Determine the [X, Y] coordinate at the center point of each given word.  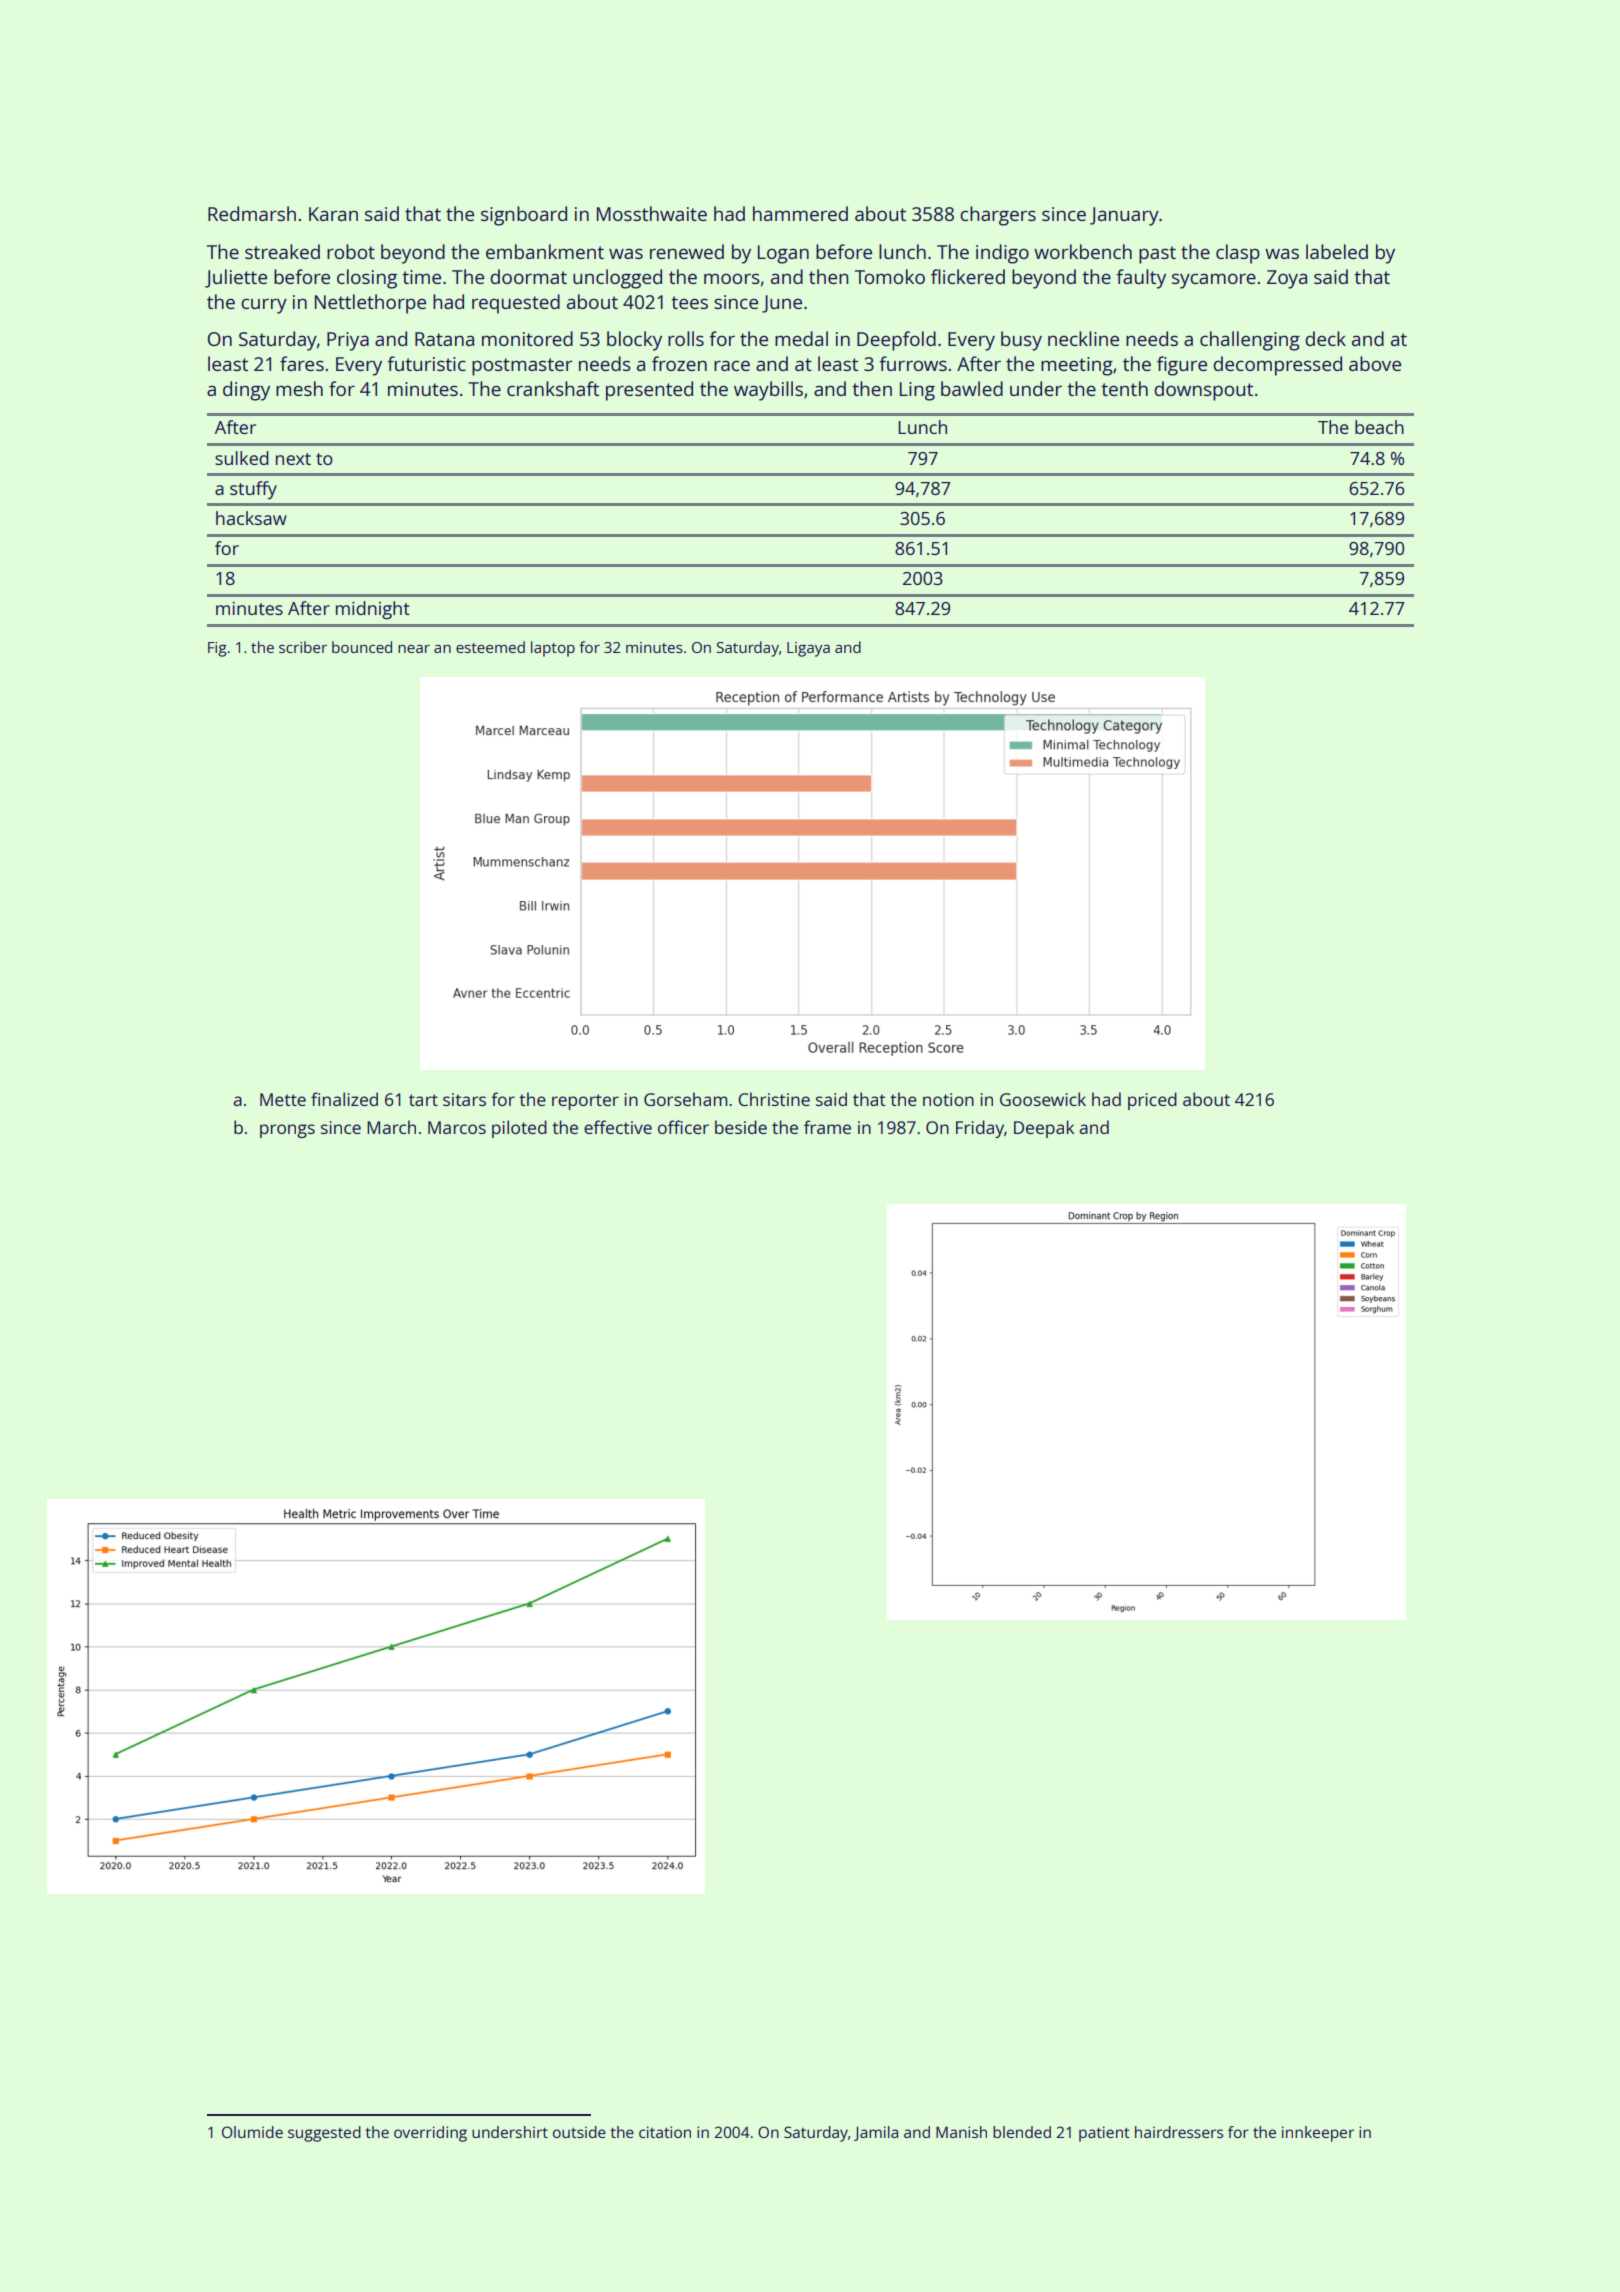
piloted [519, 1129]
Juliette [236, 278]
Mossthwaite [652, 213]
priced [1152, 1101]
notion [948, 1099]
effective [618, 1127]
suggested [324, 2134]
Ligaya [808, 649]
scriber [303, 647]
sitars [464, 1099]
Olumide [252, 2132]
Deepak [1044, 1129]
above [1375, 363]
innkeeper [1318, 2134]
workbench [1083, 251]
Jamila [876, 2133]
